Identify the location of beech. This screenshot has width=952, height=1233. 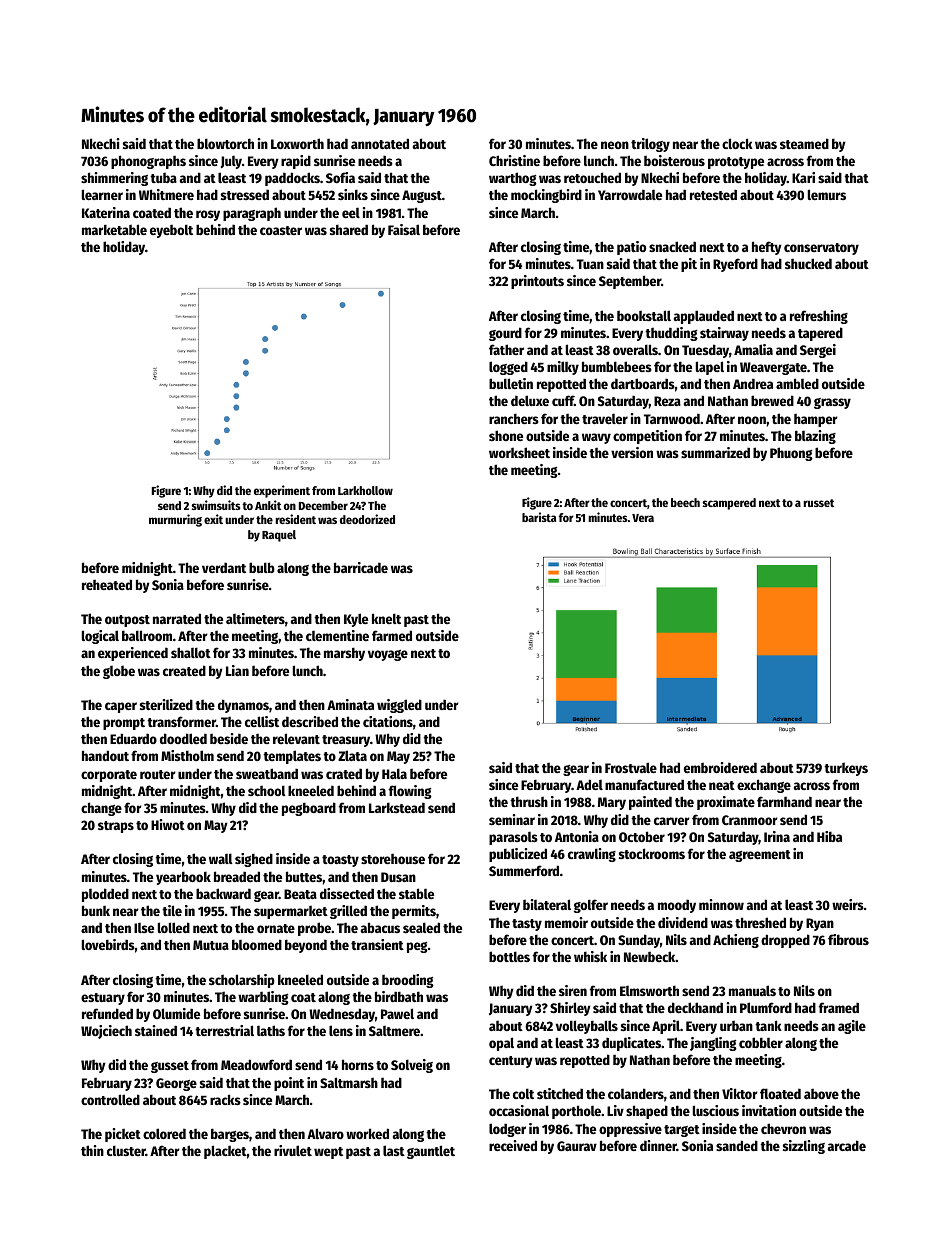
(685, 502).
